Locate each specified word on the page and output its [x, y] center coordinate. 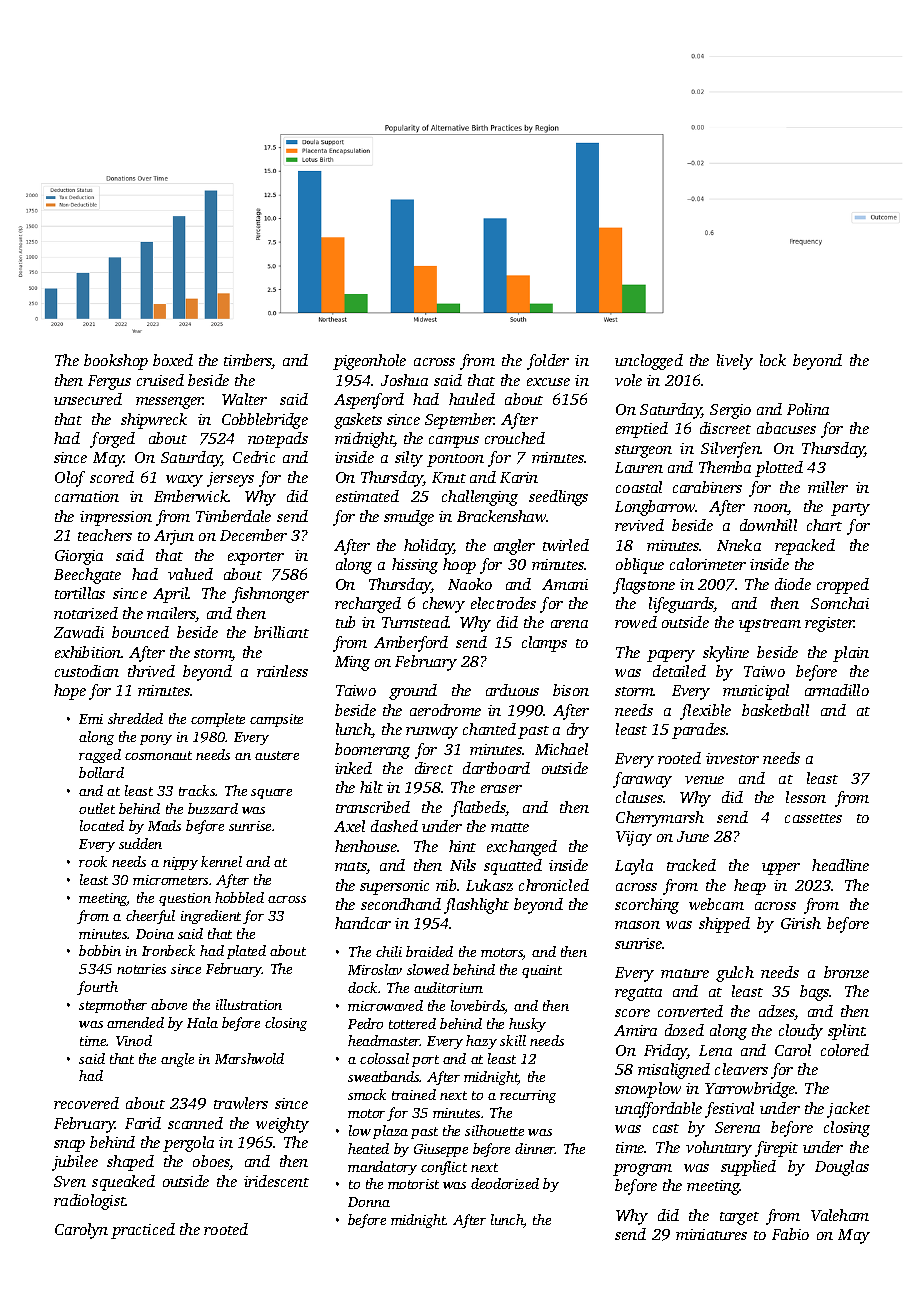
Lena [715, 1050]
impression [116, 518]
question [185, 899]
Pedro [365, 1023]
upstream [770, 625]
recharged [368, 605]
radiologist [90, 1202]
